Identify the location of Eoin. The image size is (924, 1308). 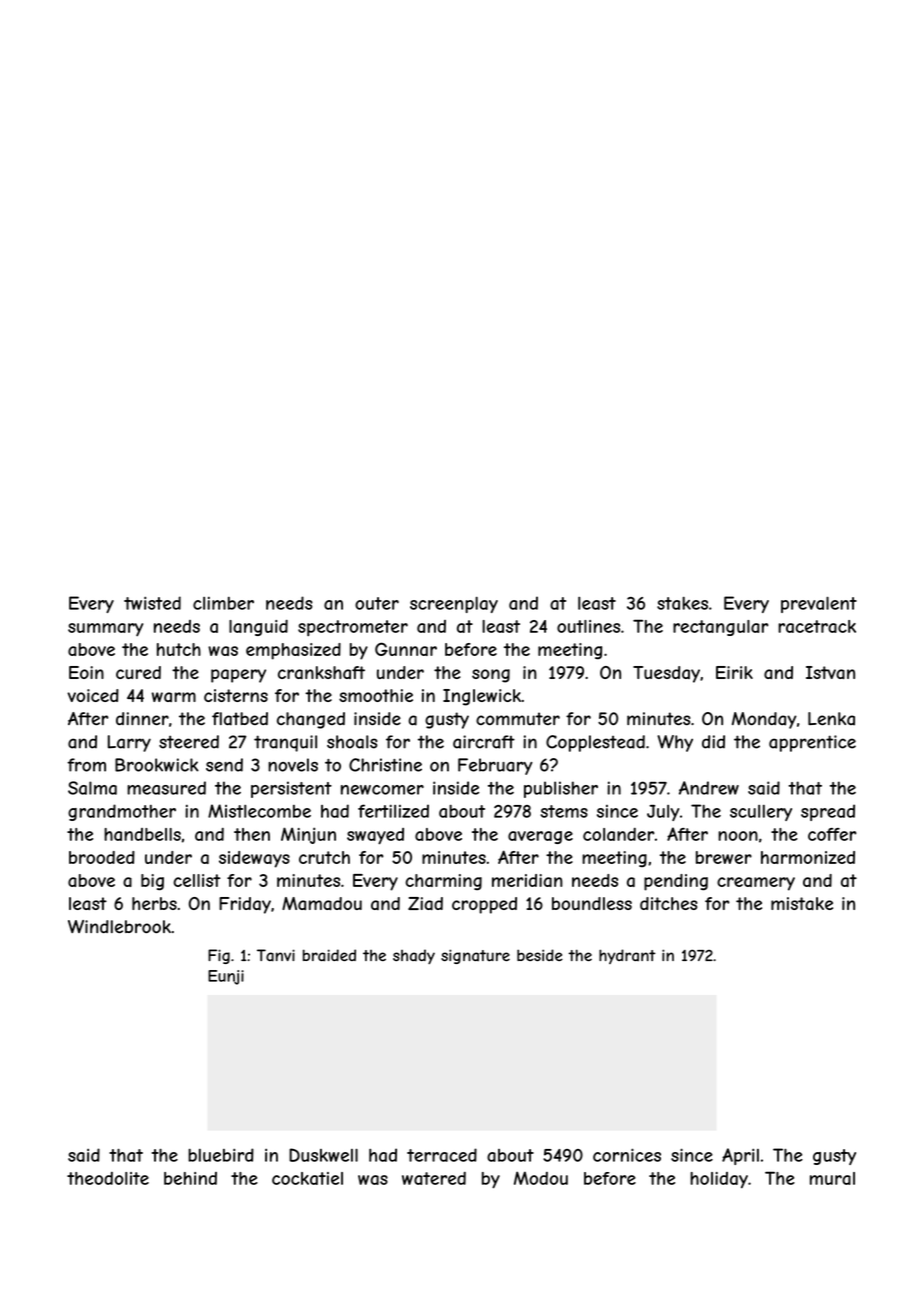
(86, 672).
